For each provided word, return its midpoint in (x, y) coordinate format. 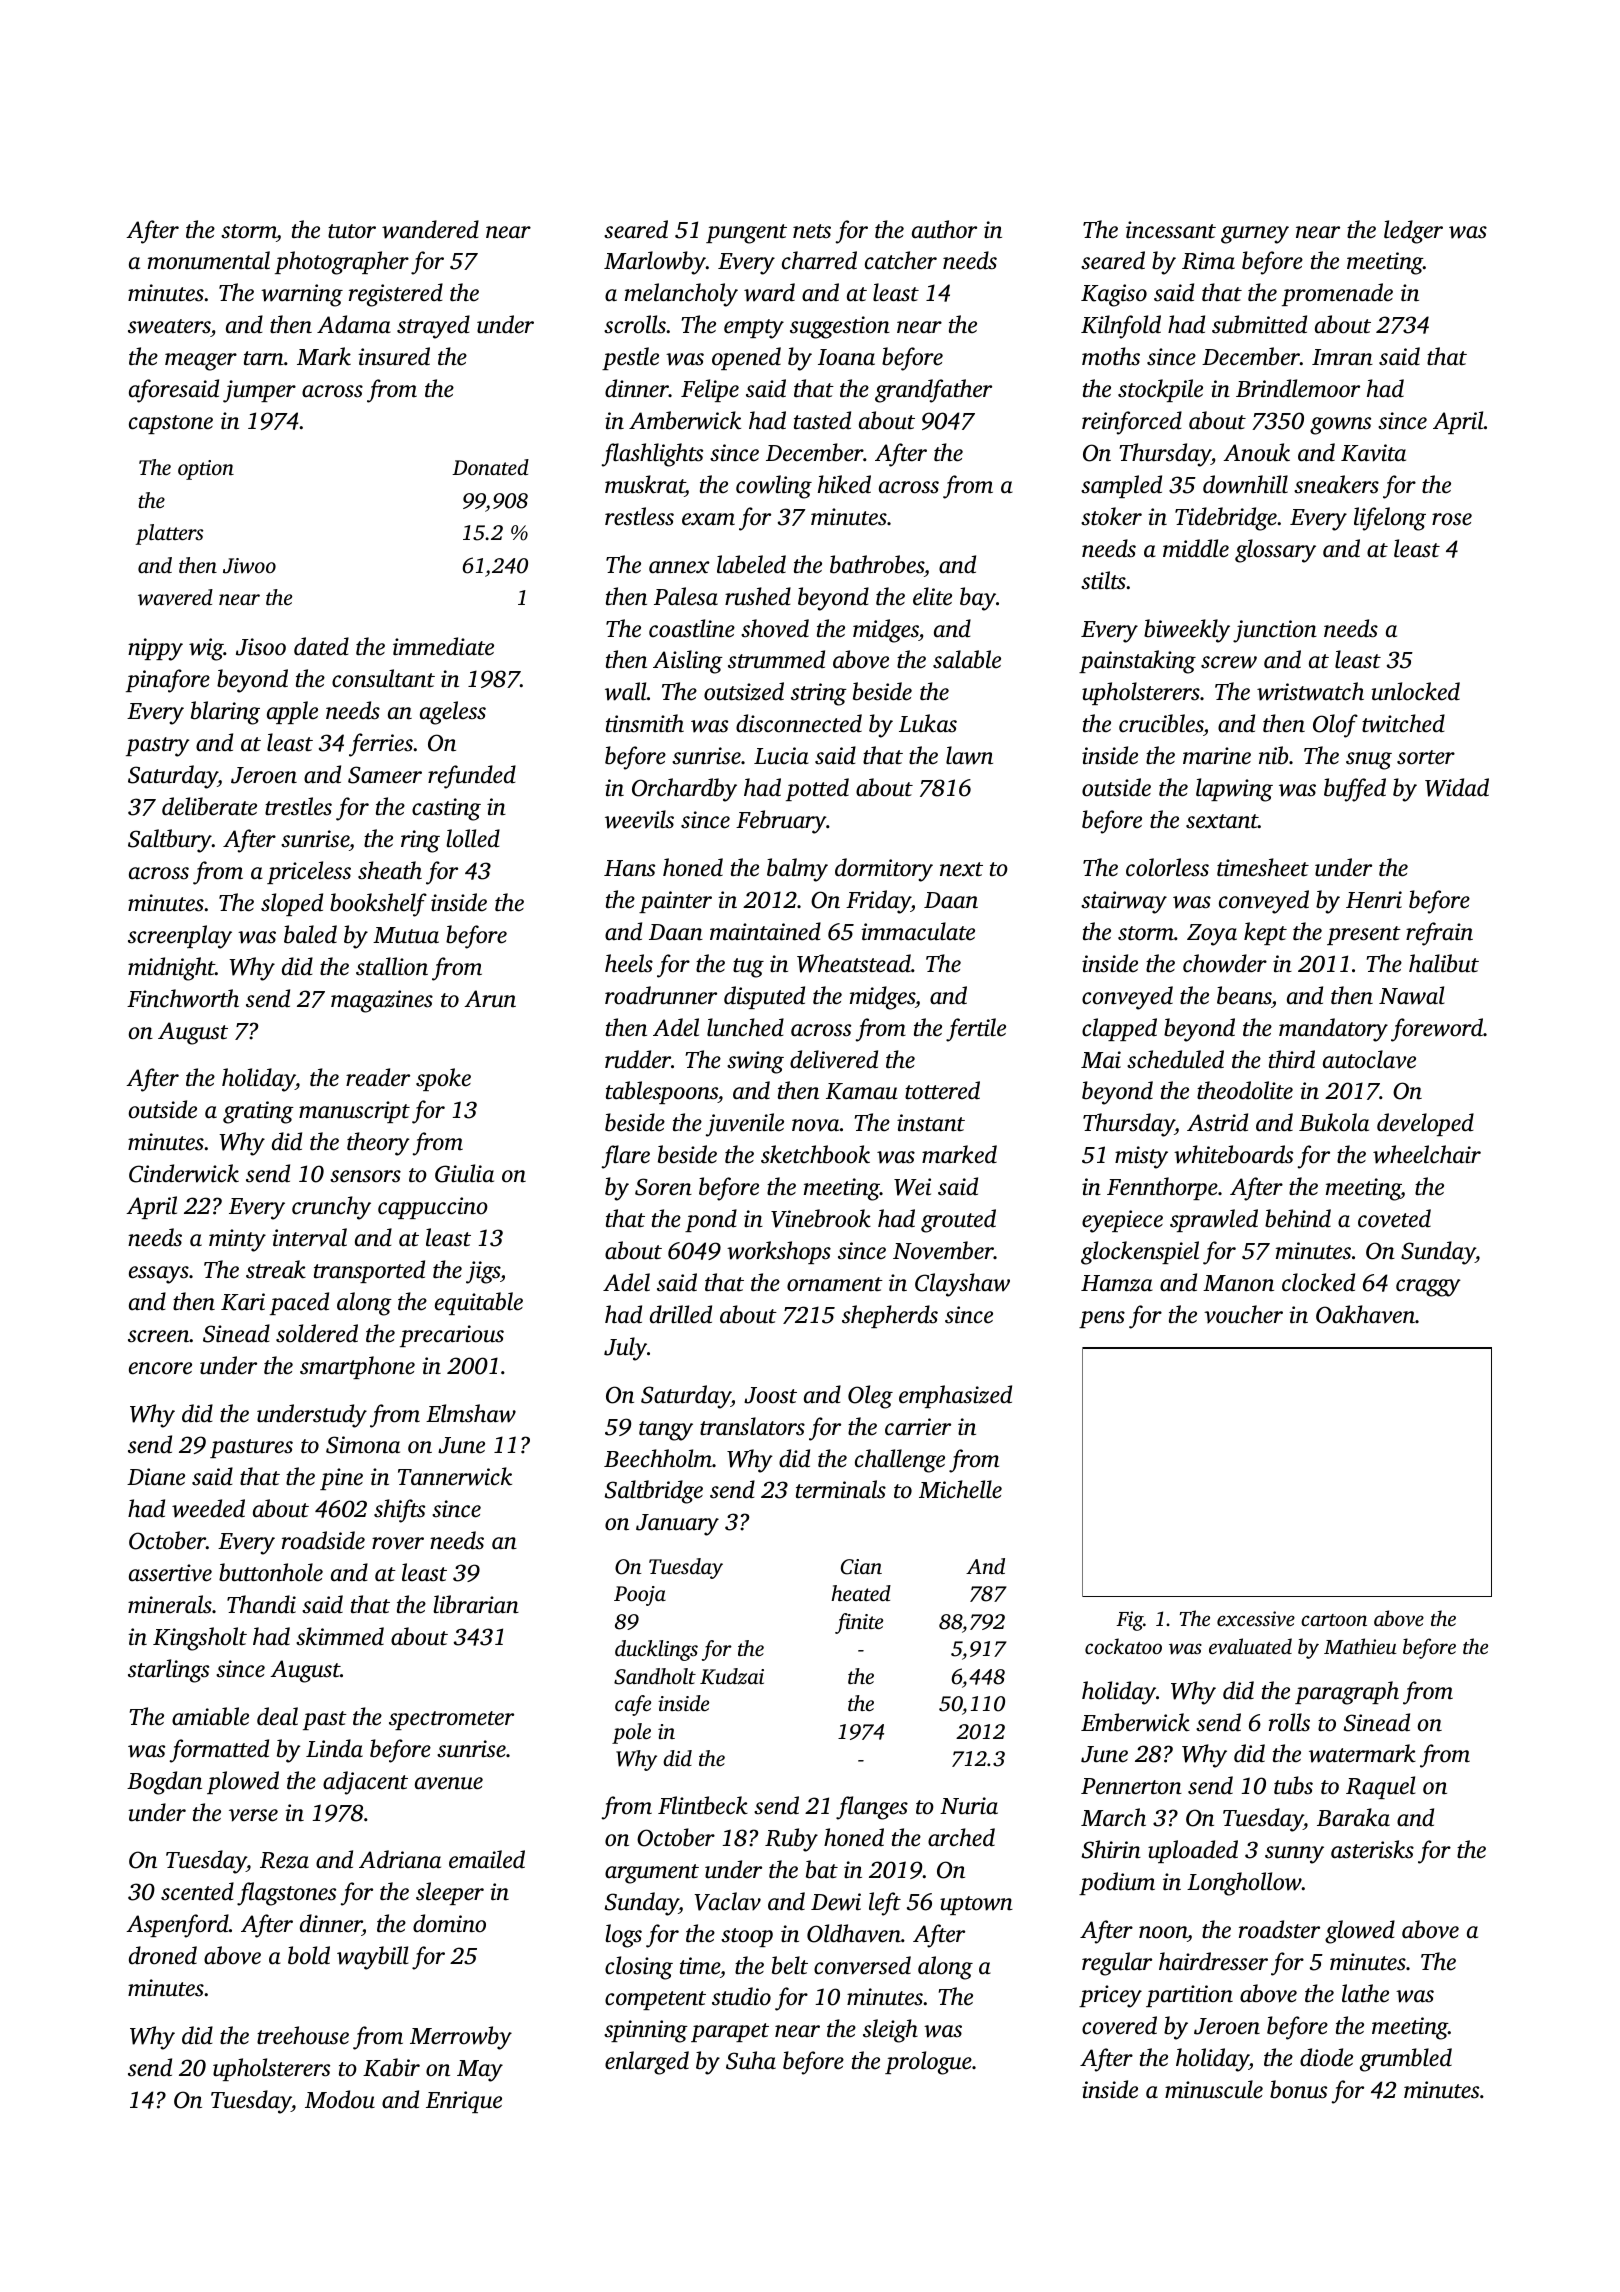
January (677, 1525)
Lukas (928, 723)
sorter (1426, 757)
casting (446, 809)
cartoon (1334, 1620)
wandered (430, 229)
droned (163, 1955)
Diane (156, 1477)
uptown (976, 1905)
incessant (1171, 230)
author (944, 229)
